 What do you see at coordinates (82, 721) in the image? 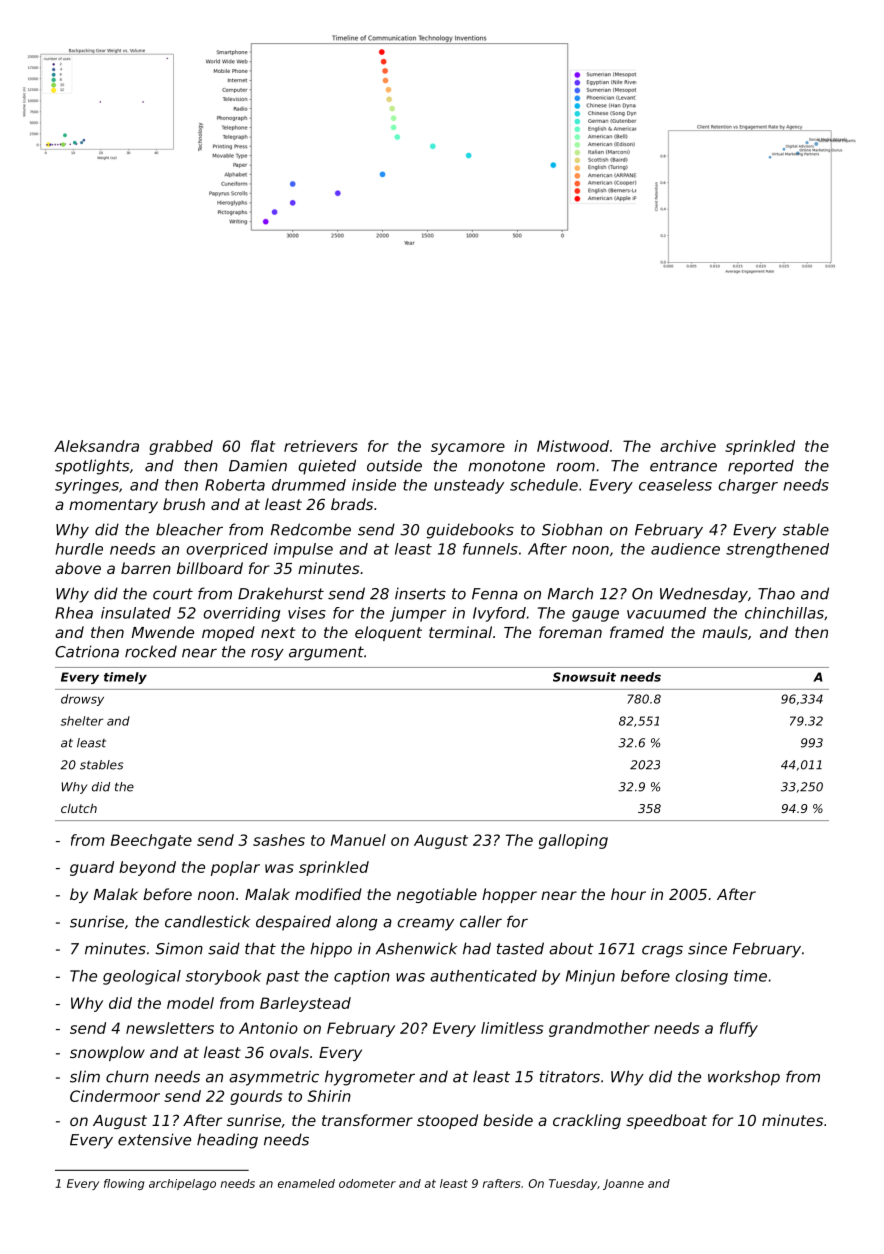
I see `shelter` at bounding box center [82, 721].
